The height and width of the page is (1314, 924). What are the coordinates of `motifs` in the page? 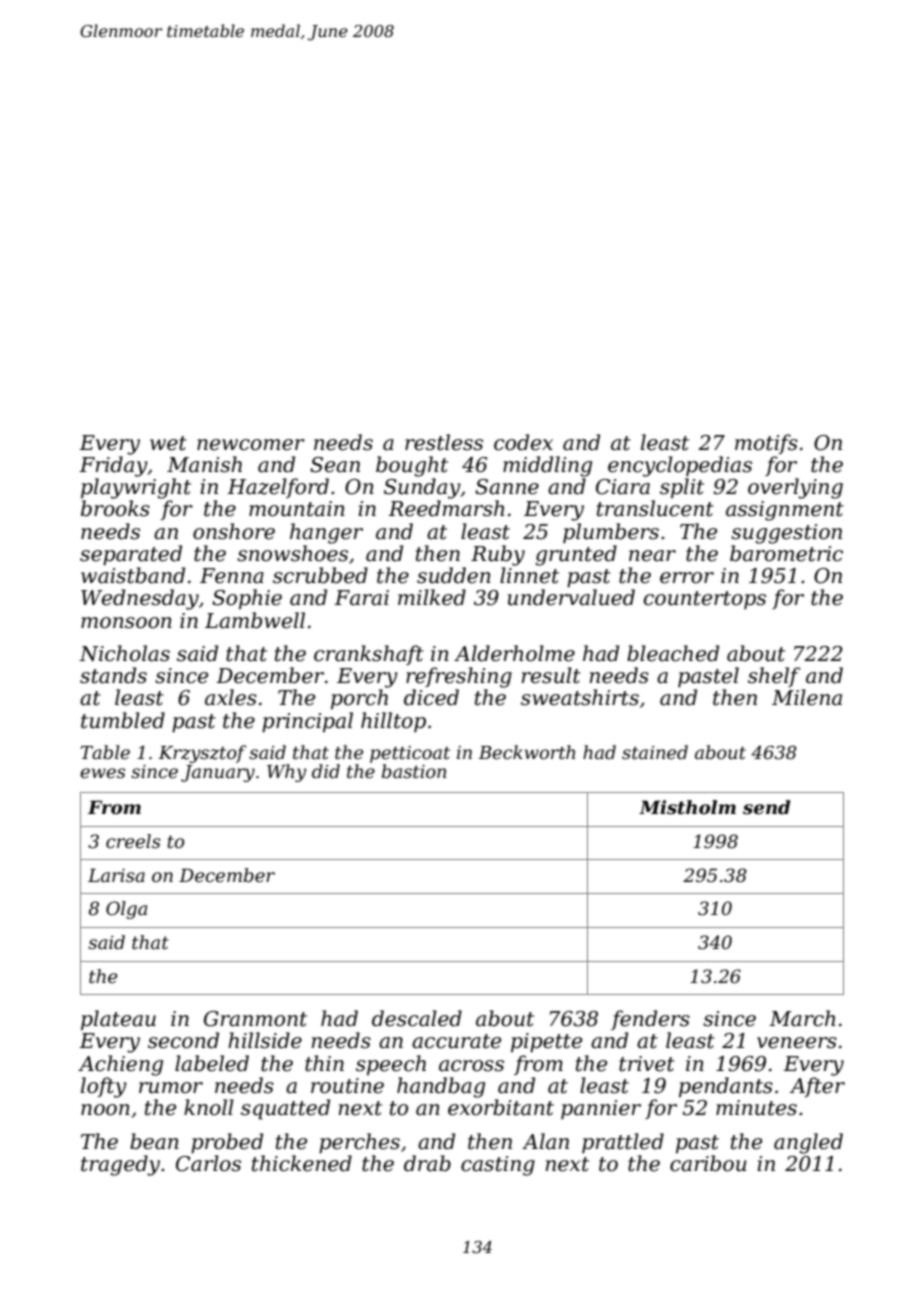 It's located at (766, 444).
